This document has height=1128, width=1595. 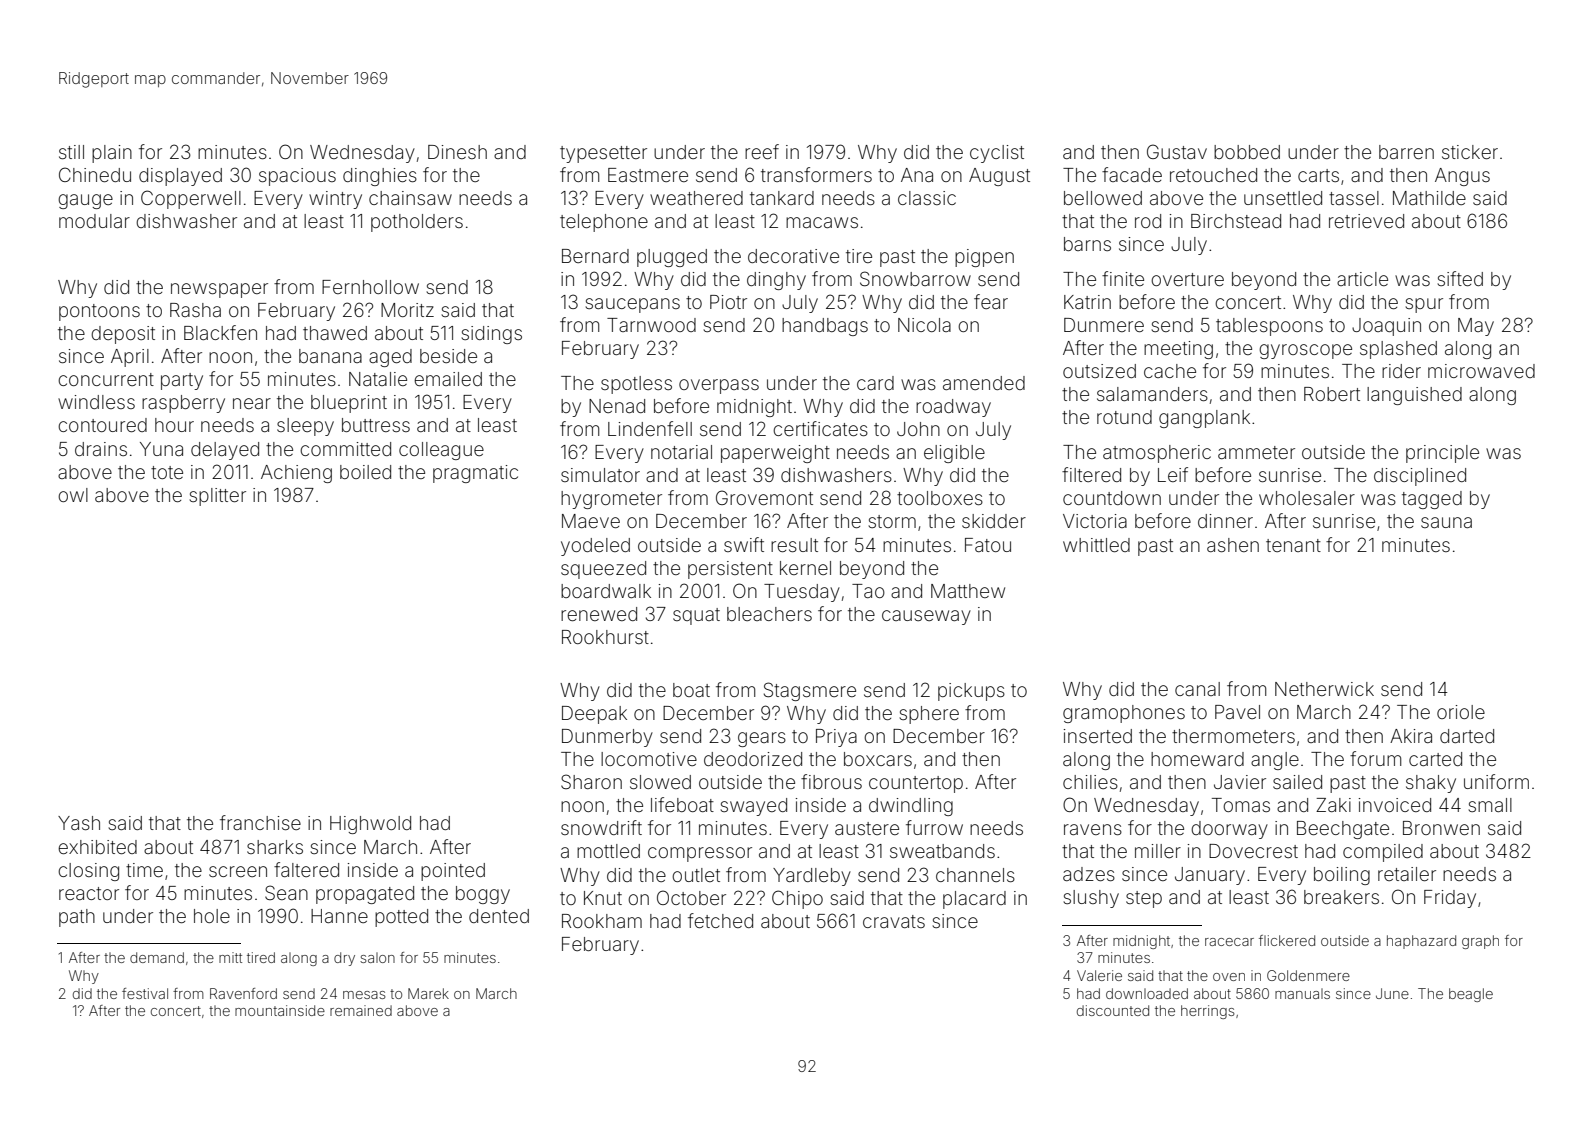 What do you see at coordinates (365, 895) in the document?
I see `propagated` at bounding box center [365, 895].
